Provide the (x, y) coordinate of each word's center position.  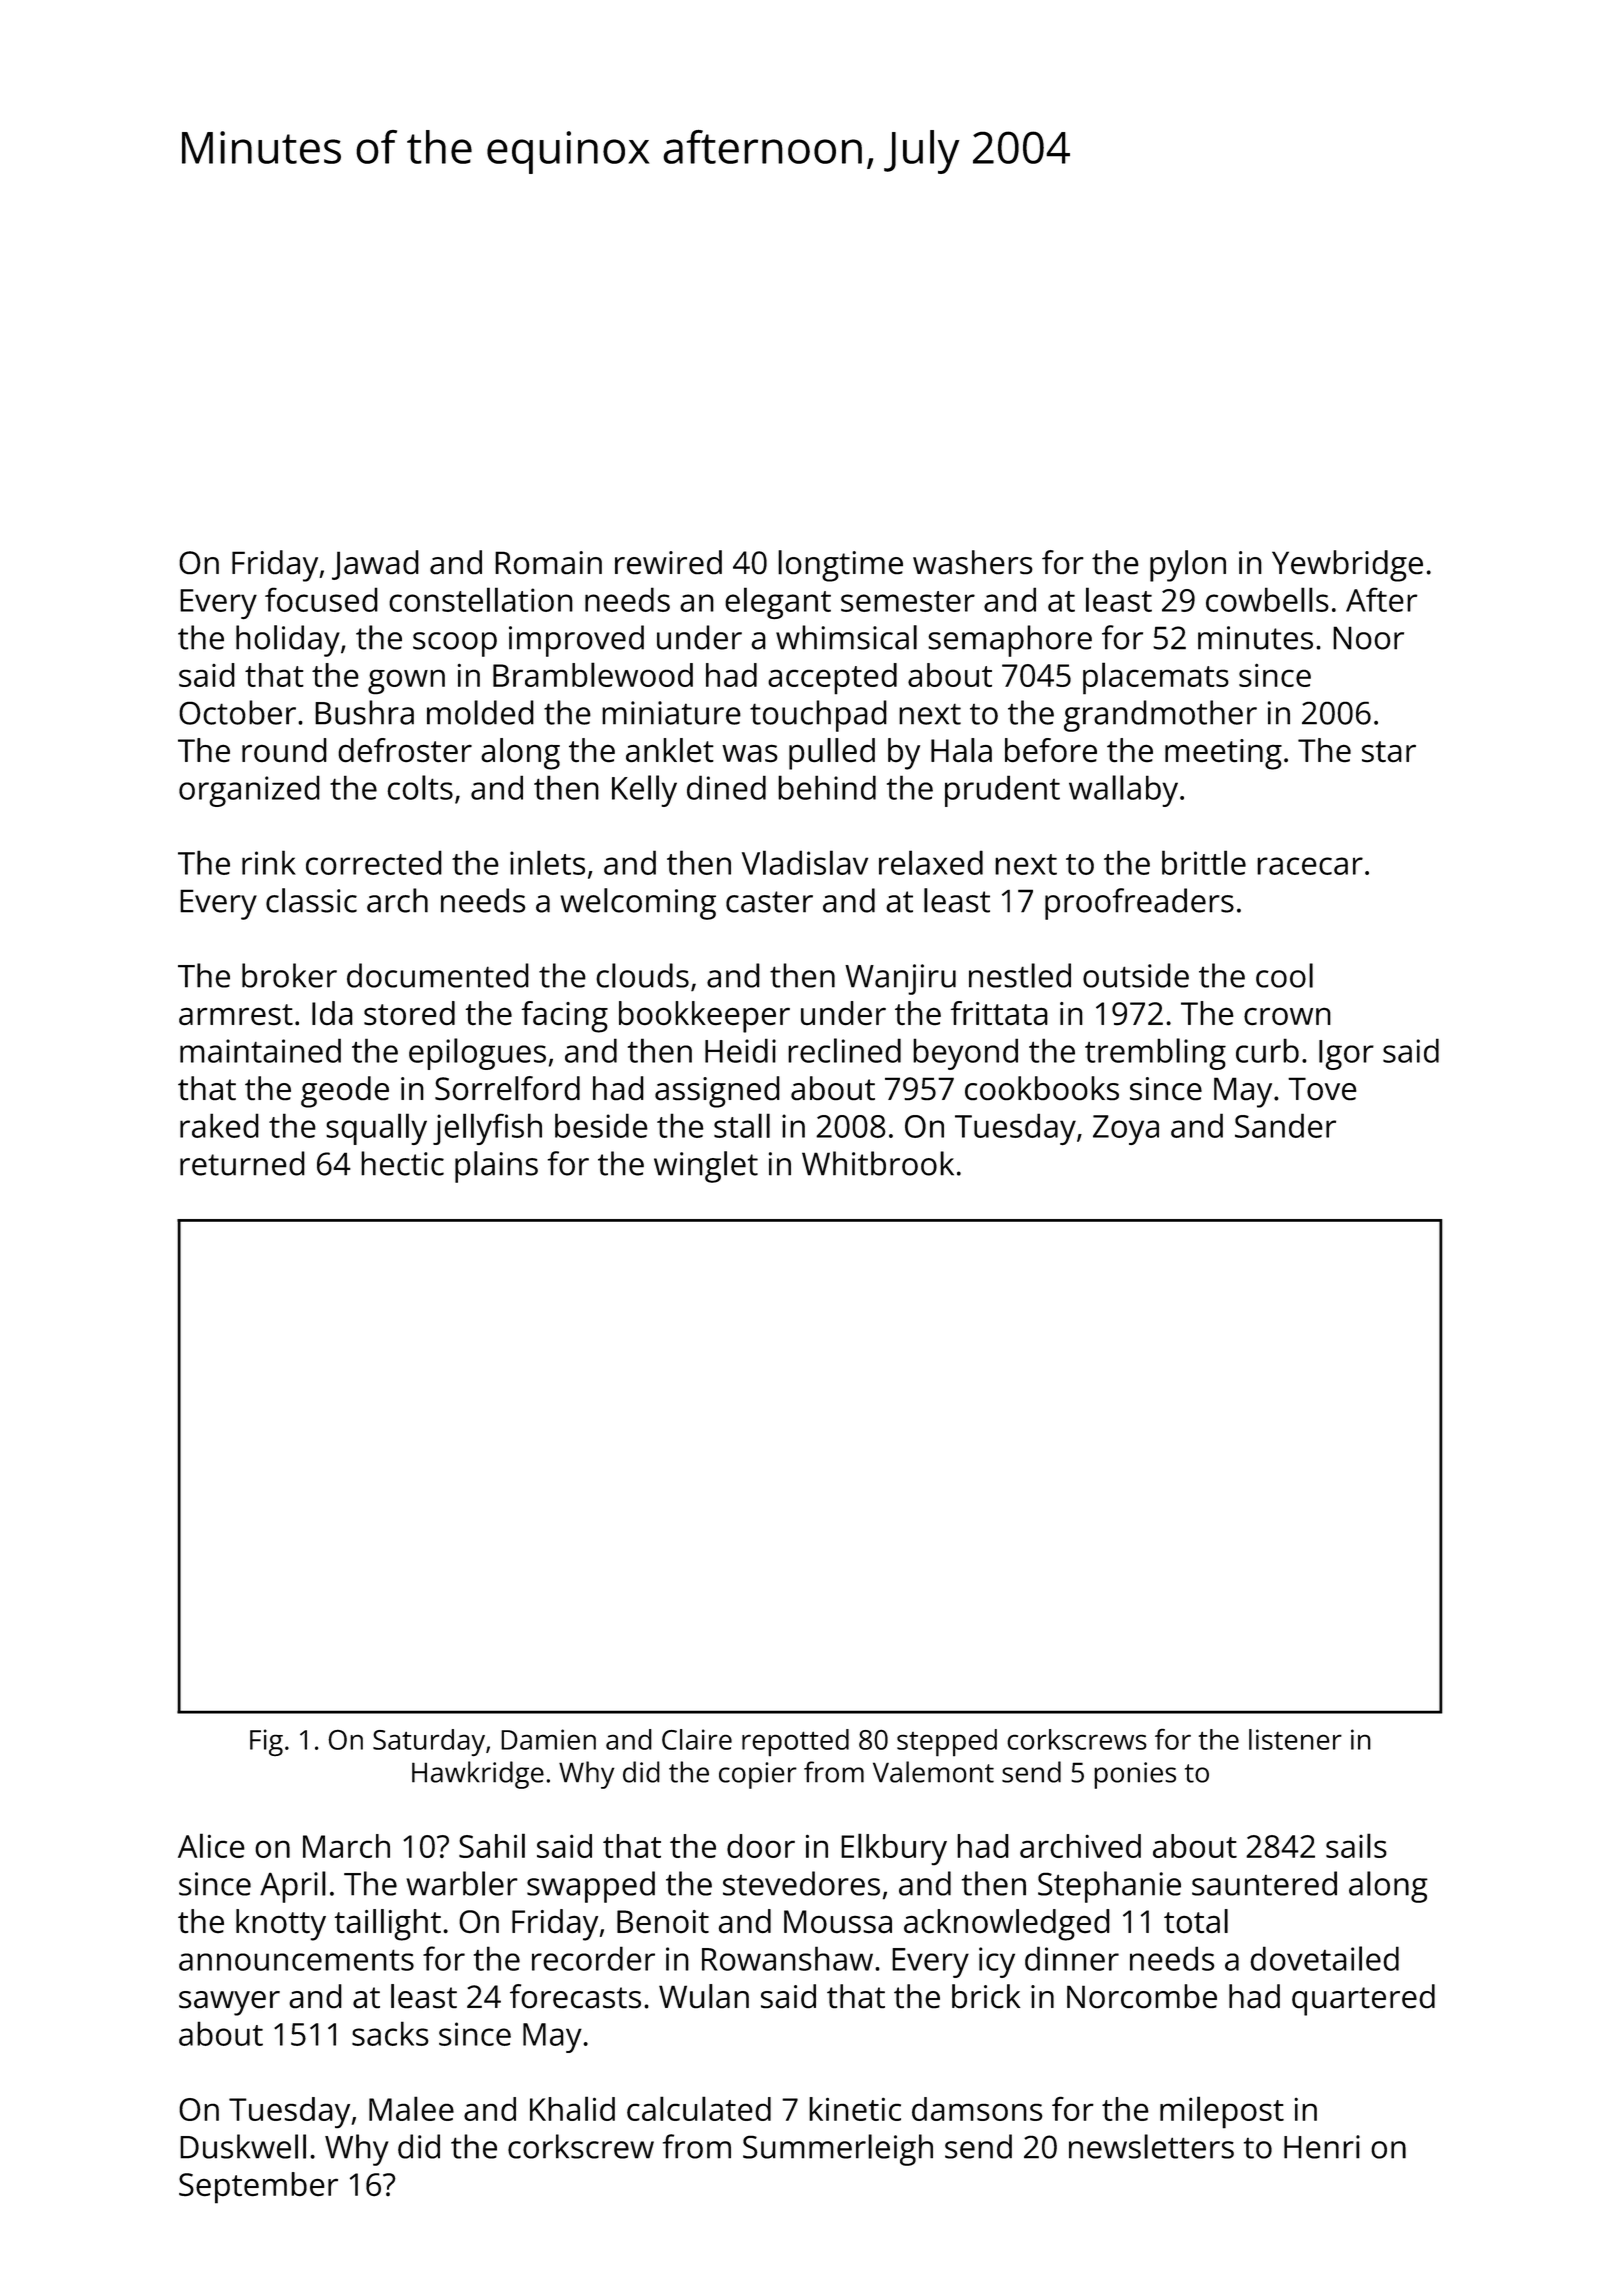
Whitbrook (878, 1163)
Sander (1285, 1125)
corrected (374, 862)
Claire (697, 1739)
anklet (670, 750)
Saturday (429, 1742)
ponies (1135, 1775)
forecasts (575, 1996)
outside (1136, 975)
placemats (1156, 678)
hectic (402, 1163)
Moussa (838, 1922)
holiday (288, 641)
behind (827, 787)
